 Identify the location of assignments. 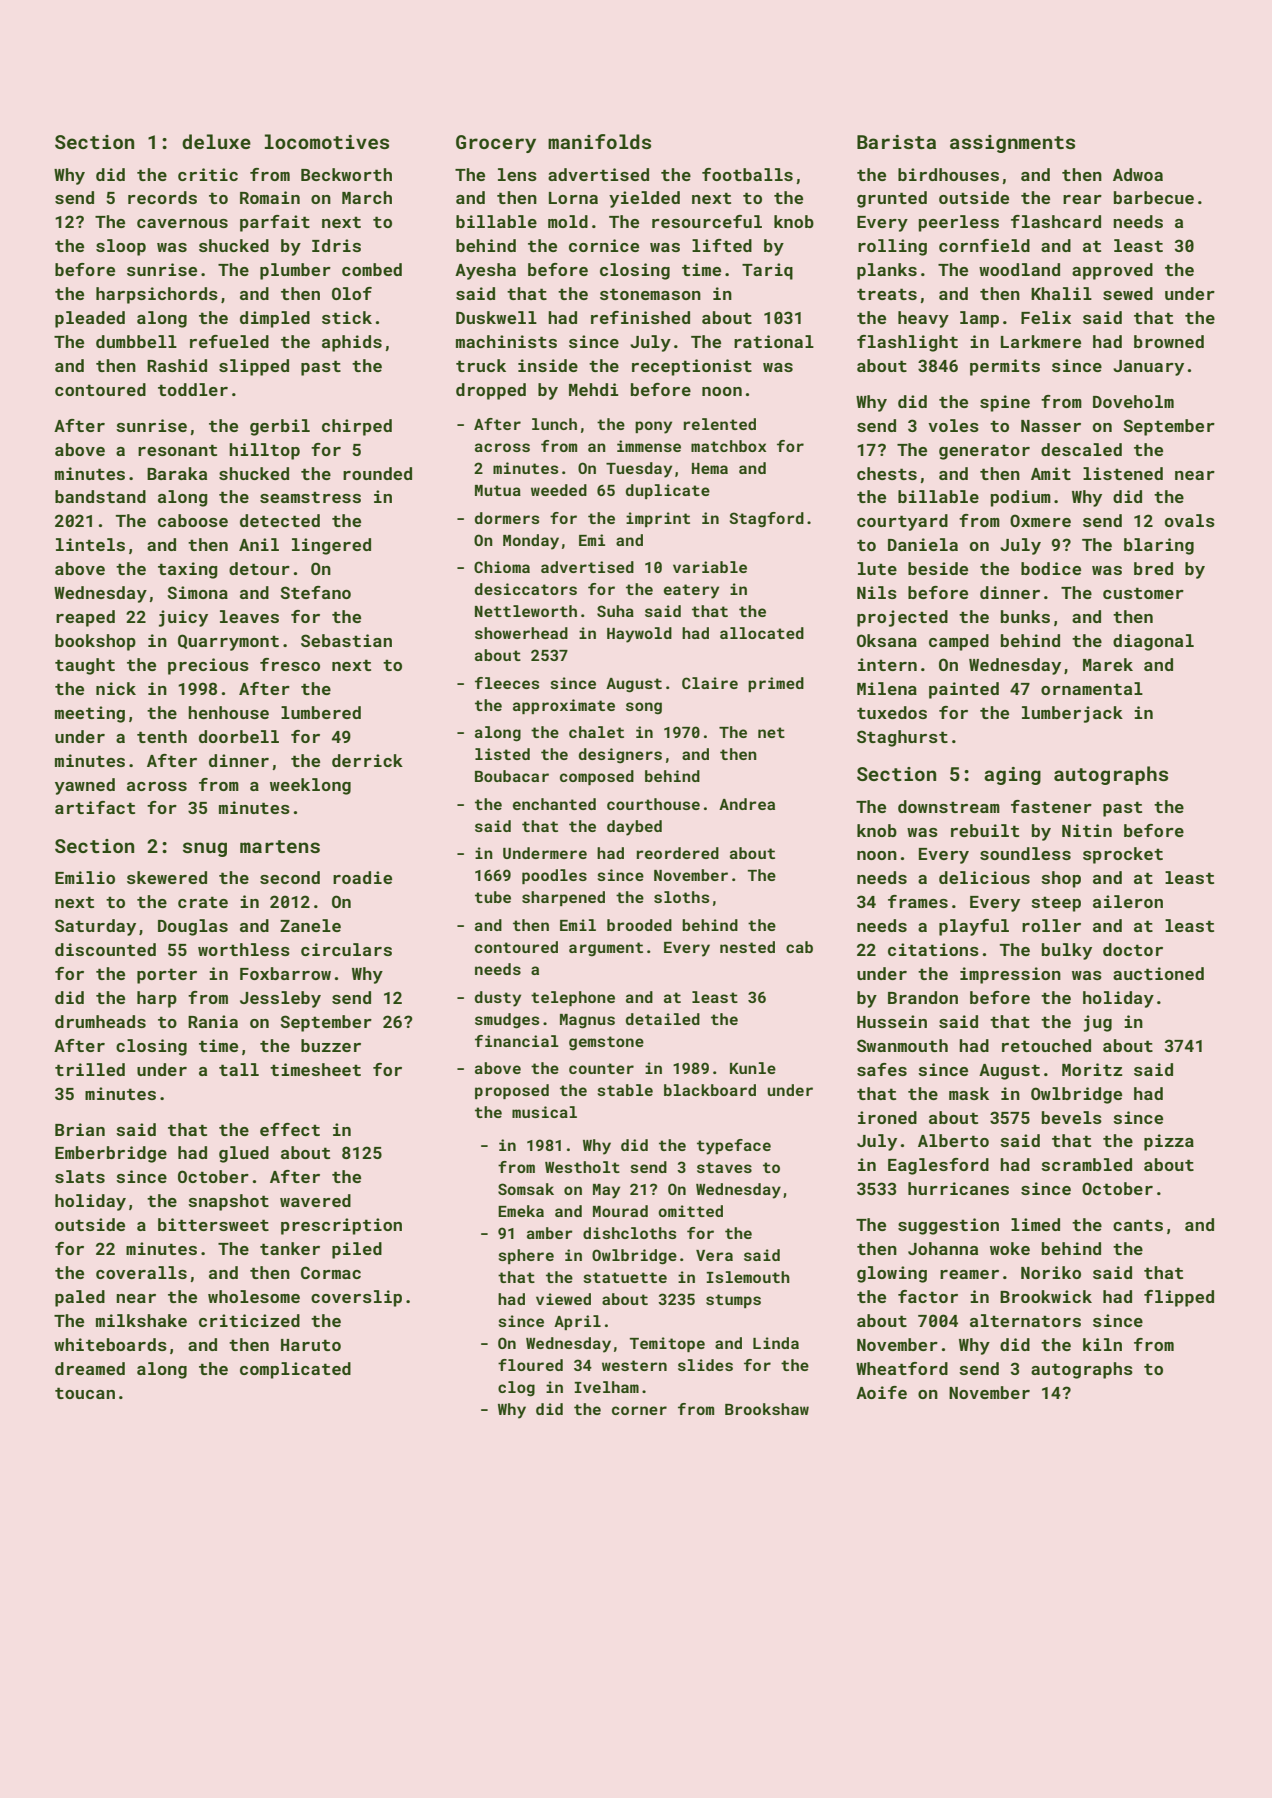
(1012, 144).
